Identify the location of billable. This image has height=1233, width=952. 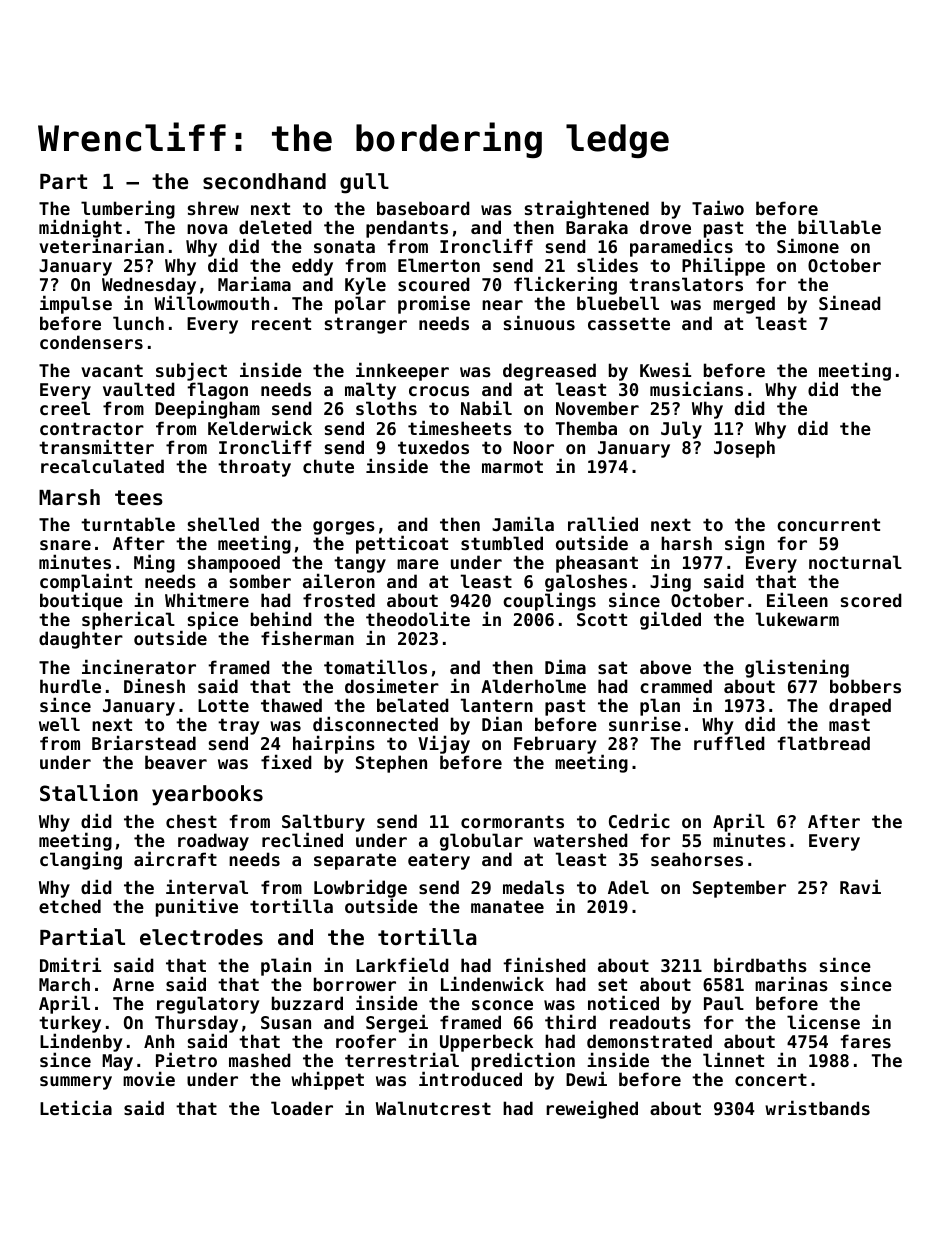
(839, 226).
